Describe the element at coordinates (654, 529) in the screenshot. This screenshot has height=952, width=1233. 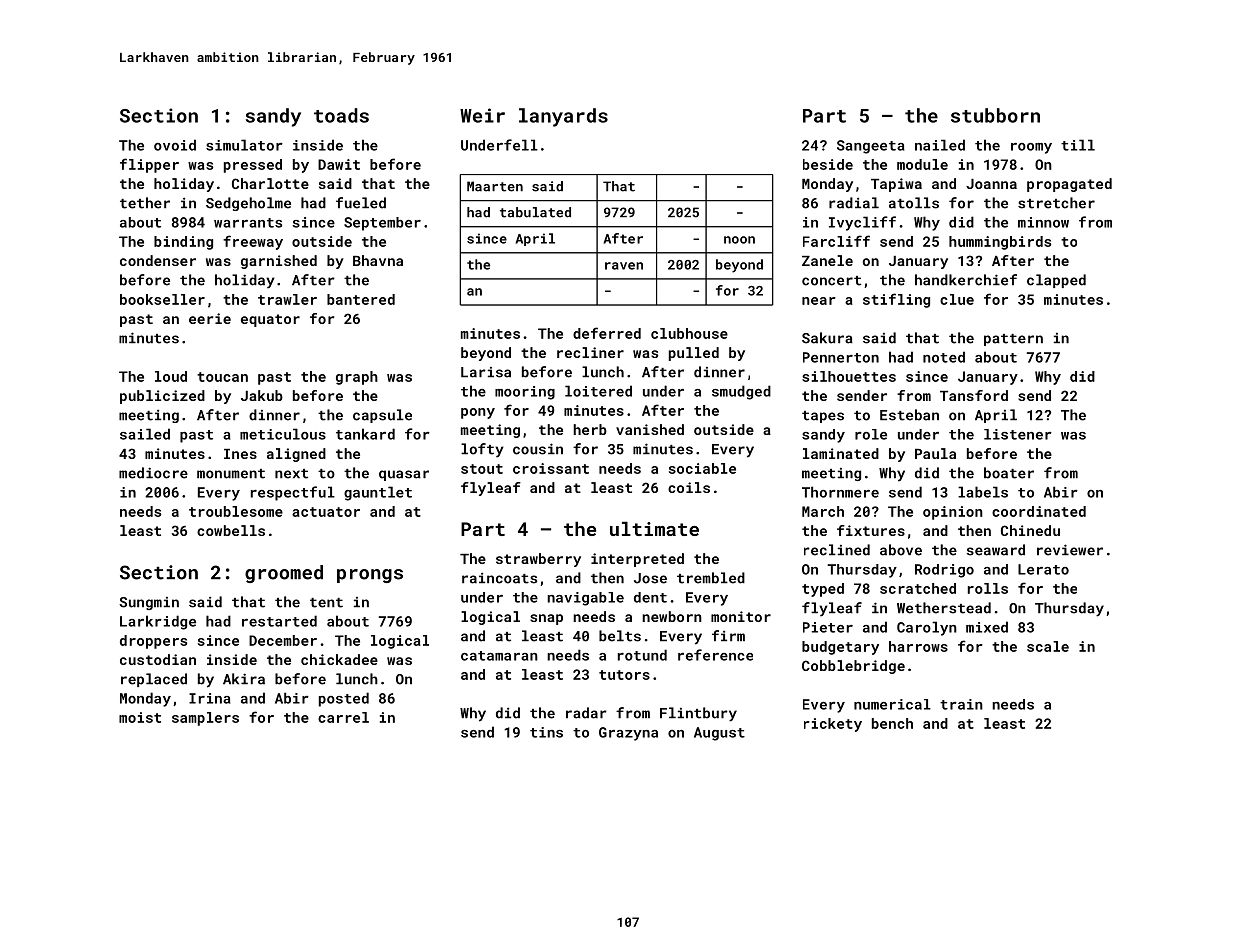
I see `ultimate` at that location.
